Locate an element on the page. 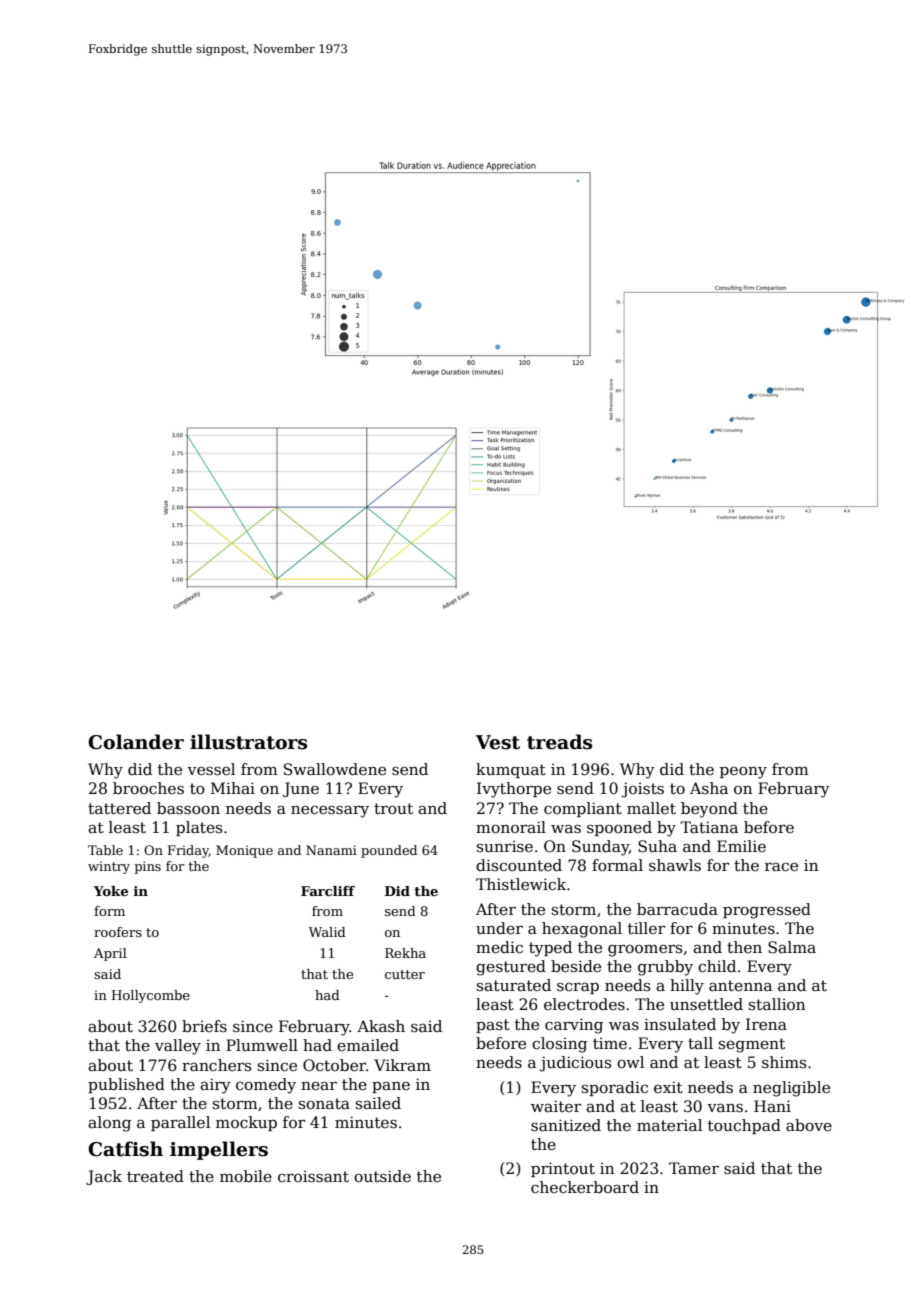 The width and height of the document is (924, 1308). Tamer is located at coordinates (694, 1168).
